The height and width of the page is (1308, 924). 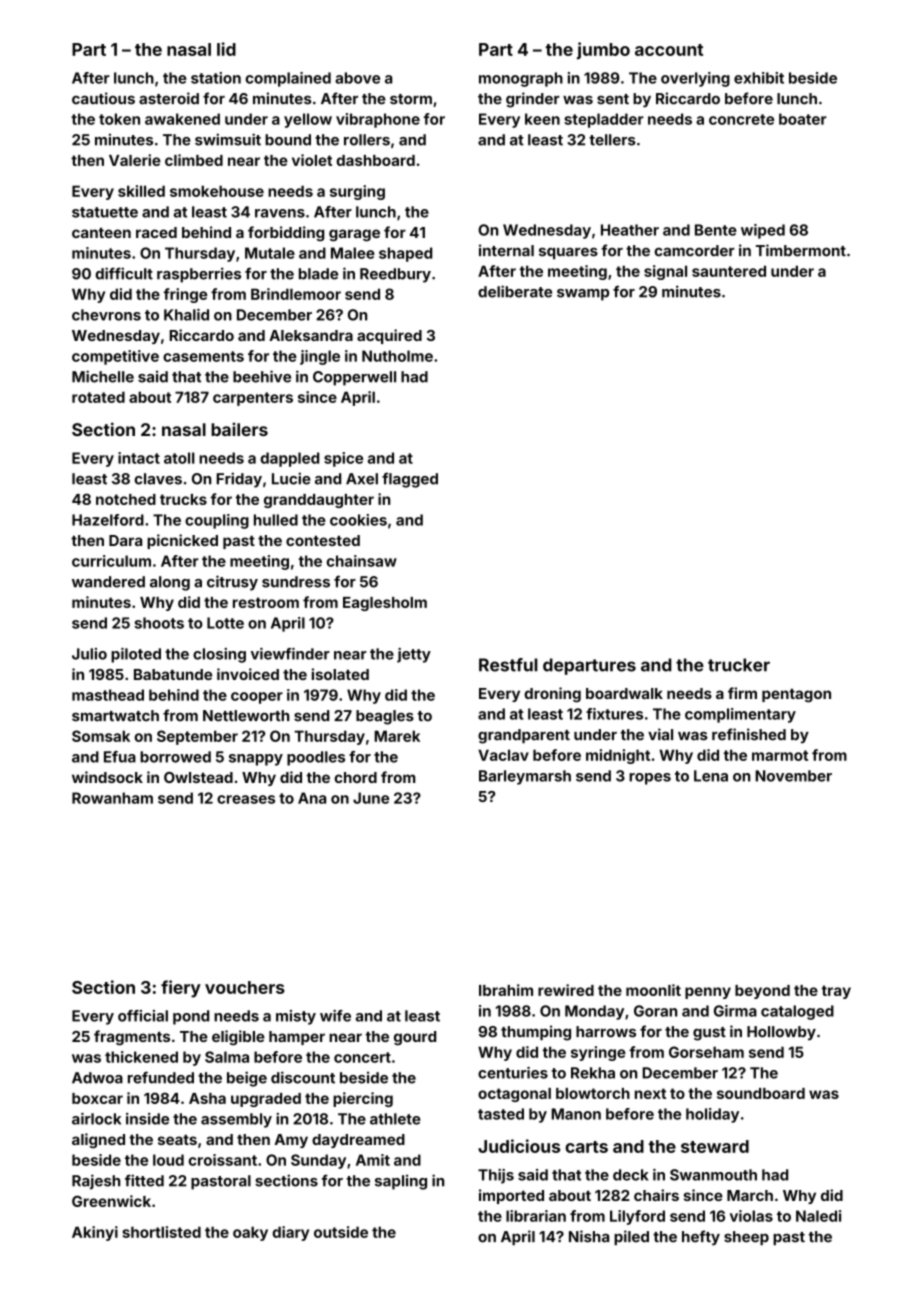 What do you see at coordinates (506, 990) in the page?
I see `Ibrahim` at bounding box center [506, 990].
